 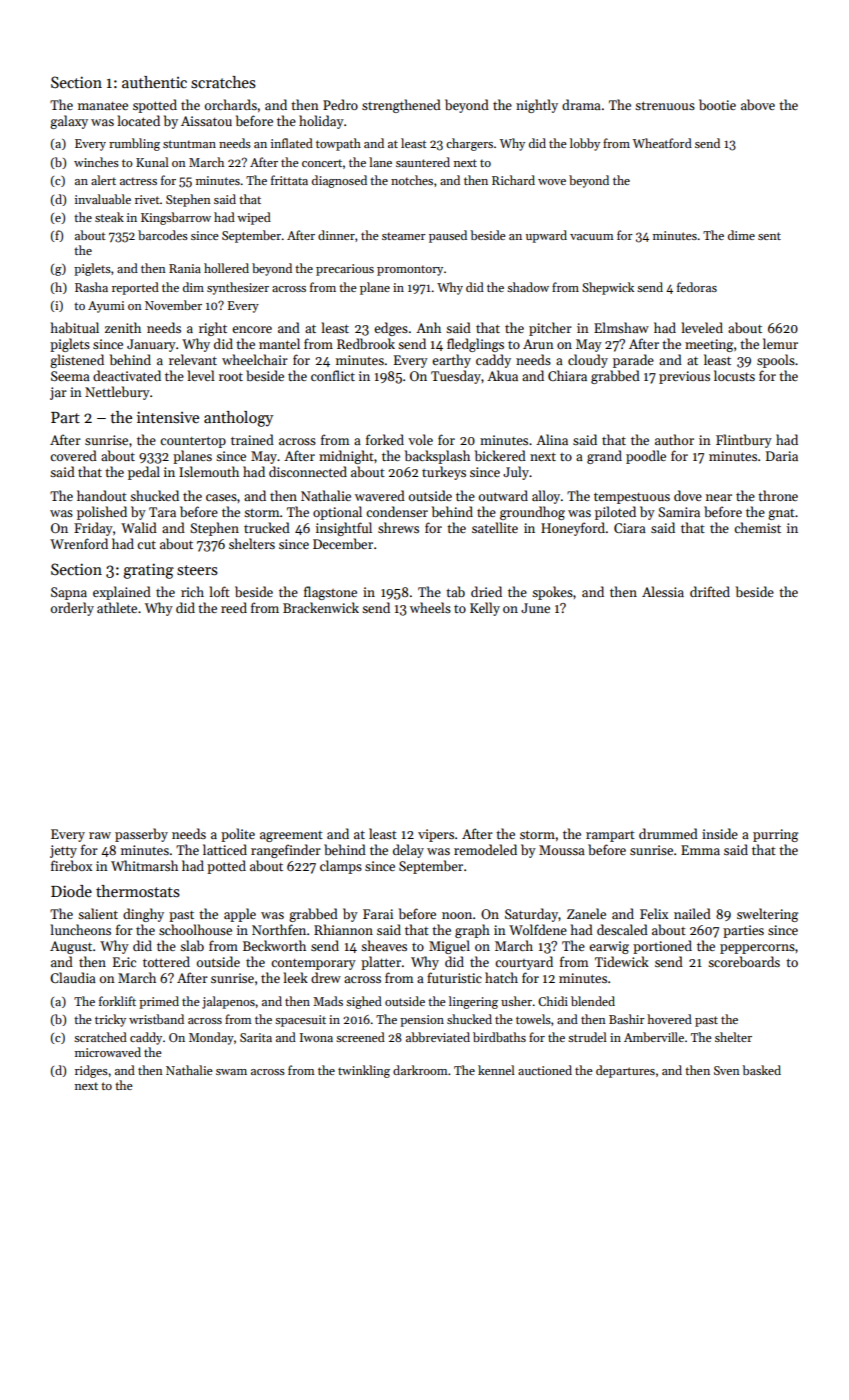 What do you see at coordinates (710, 591) in the screenshot?
I see `drifted` at bounding box center [710, 591].
